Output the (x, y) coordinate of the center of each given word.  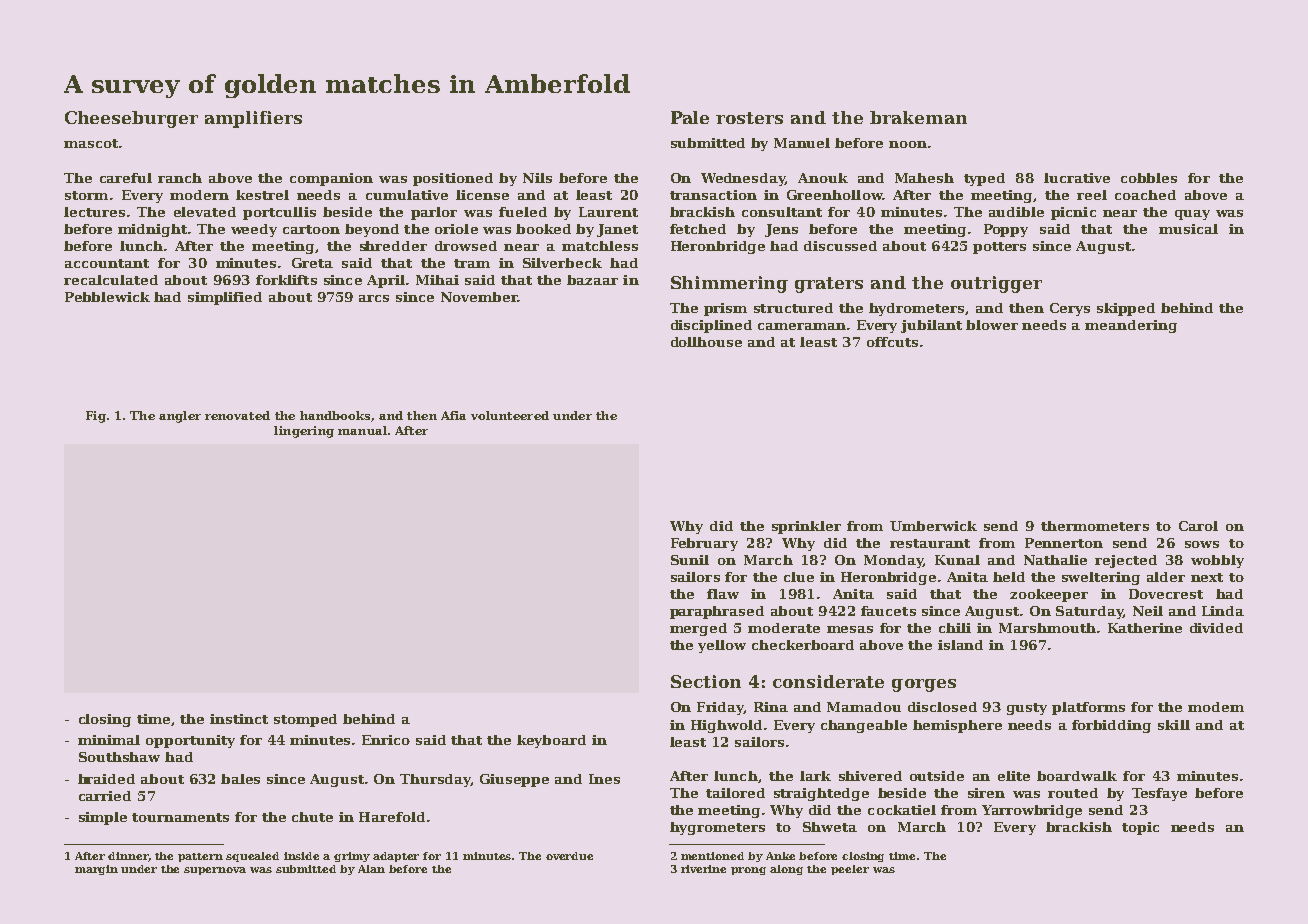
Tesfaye (1159, 794)
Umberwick (933, 526)
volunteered (510, 415)
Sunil (690, 560)
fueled (523, 212)
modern (199, 195)
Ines (604, 779)
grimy (352, 857)
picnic (1073, 213)
